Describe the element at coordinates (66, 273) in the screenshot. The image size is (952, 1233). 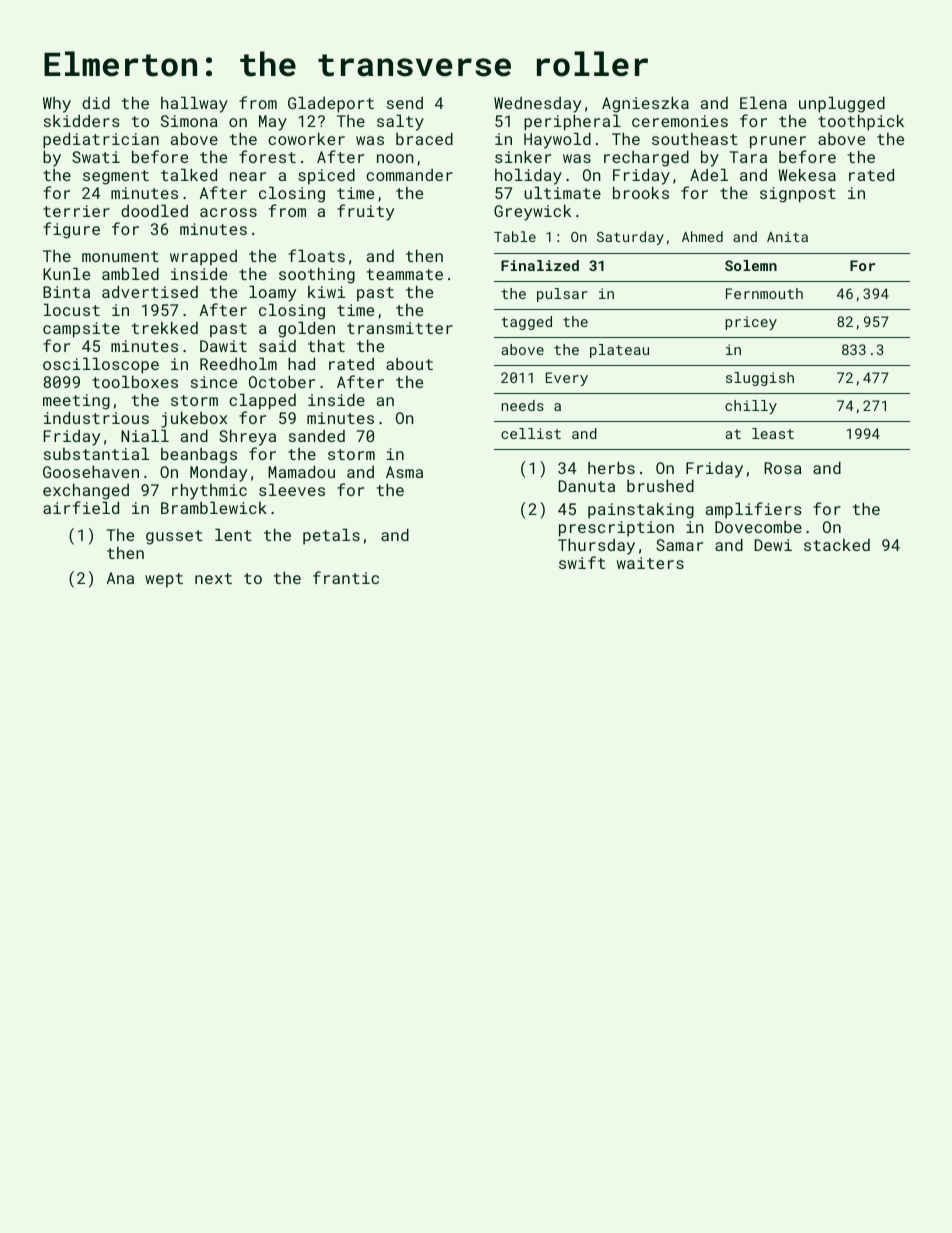
I see `Kunle` at that location.
